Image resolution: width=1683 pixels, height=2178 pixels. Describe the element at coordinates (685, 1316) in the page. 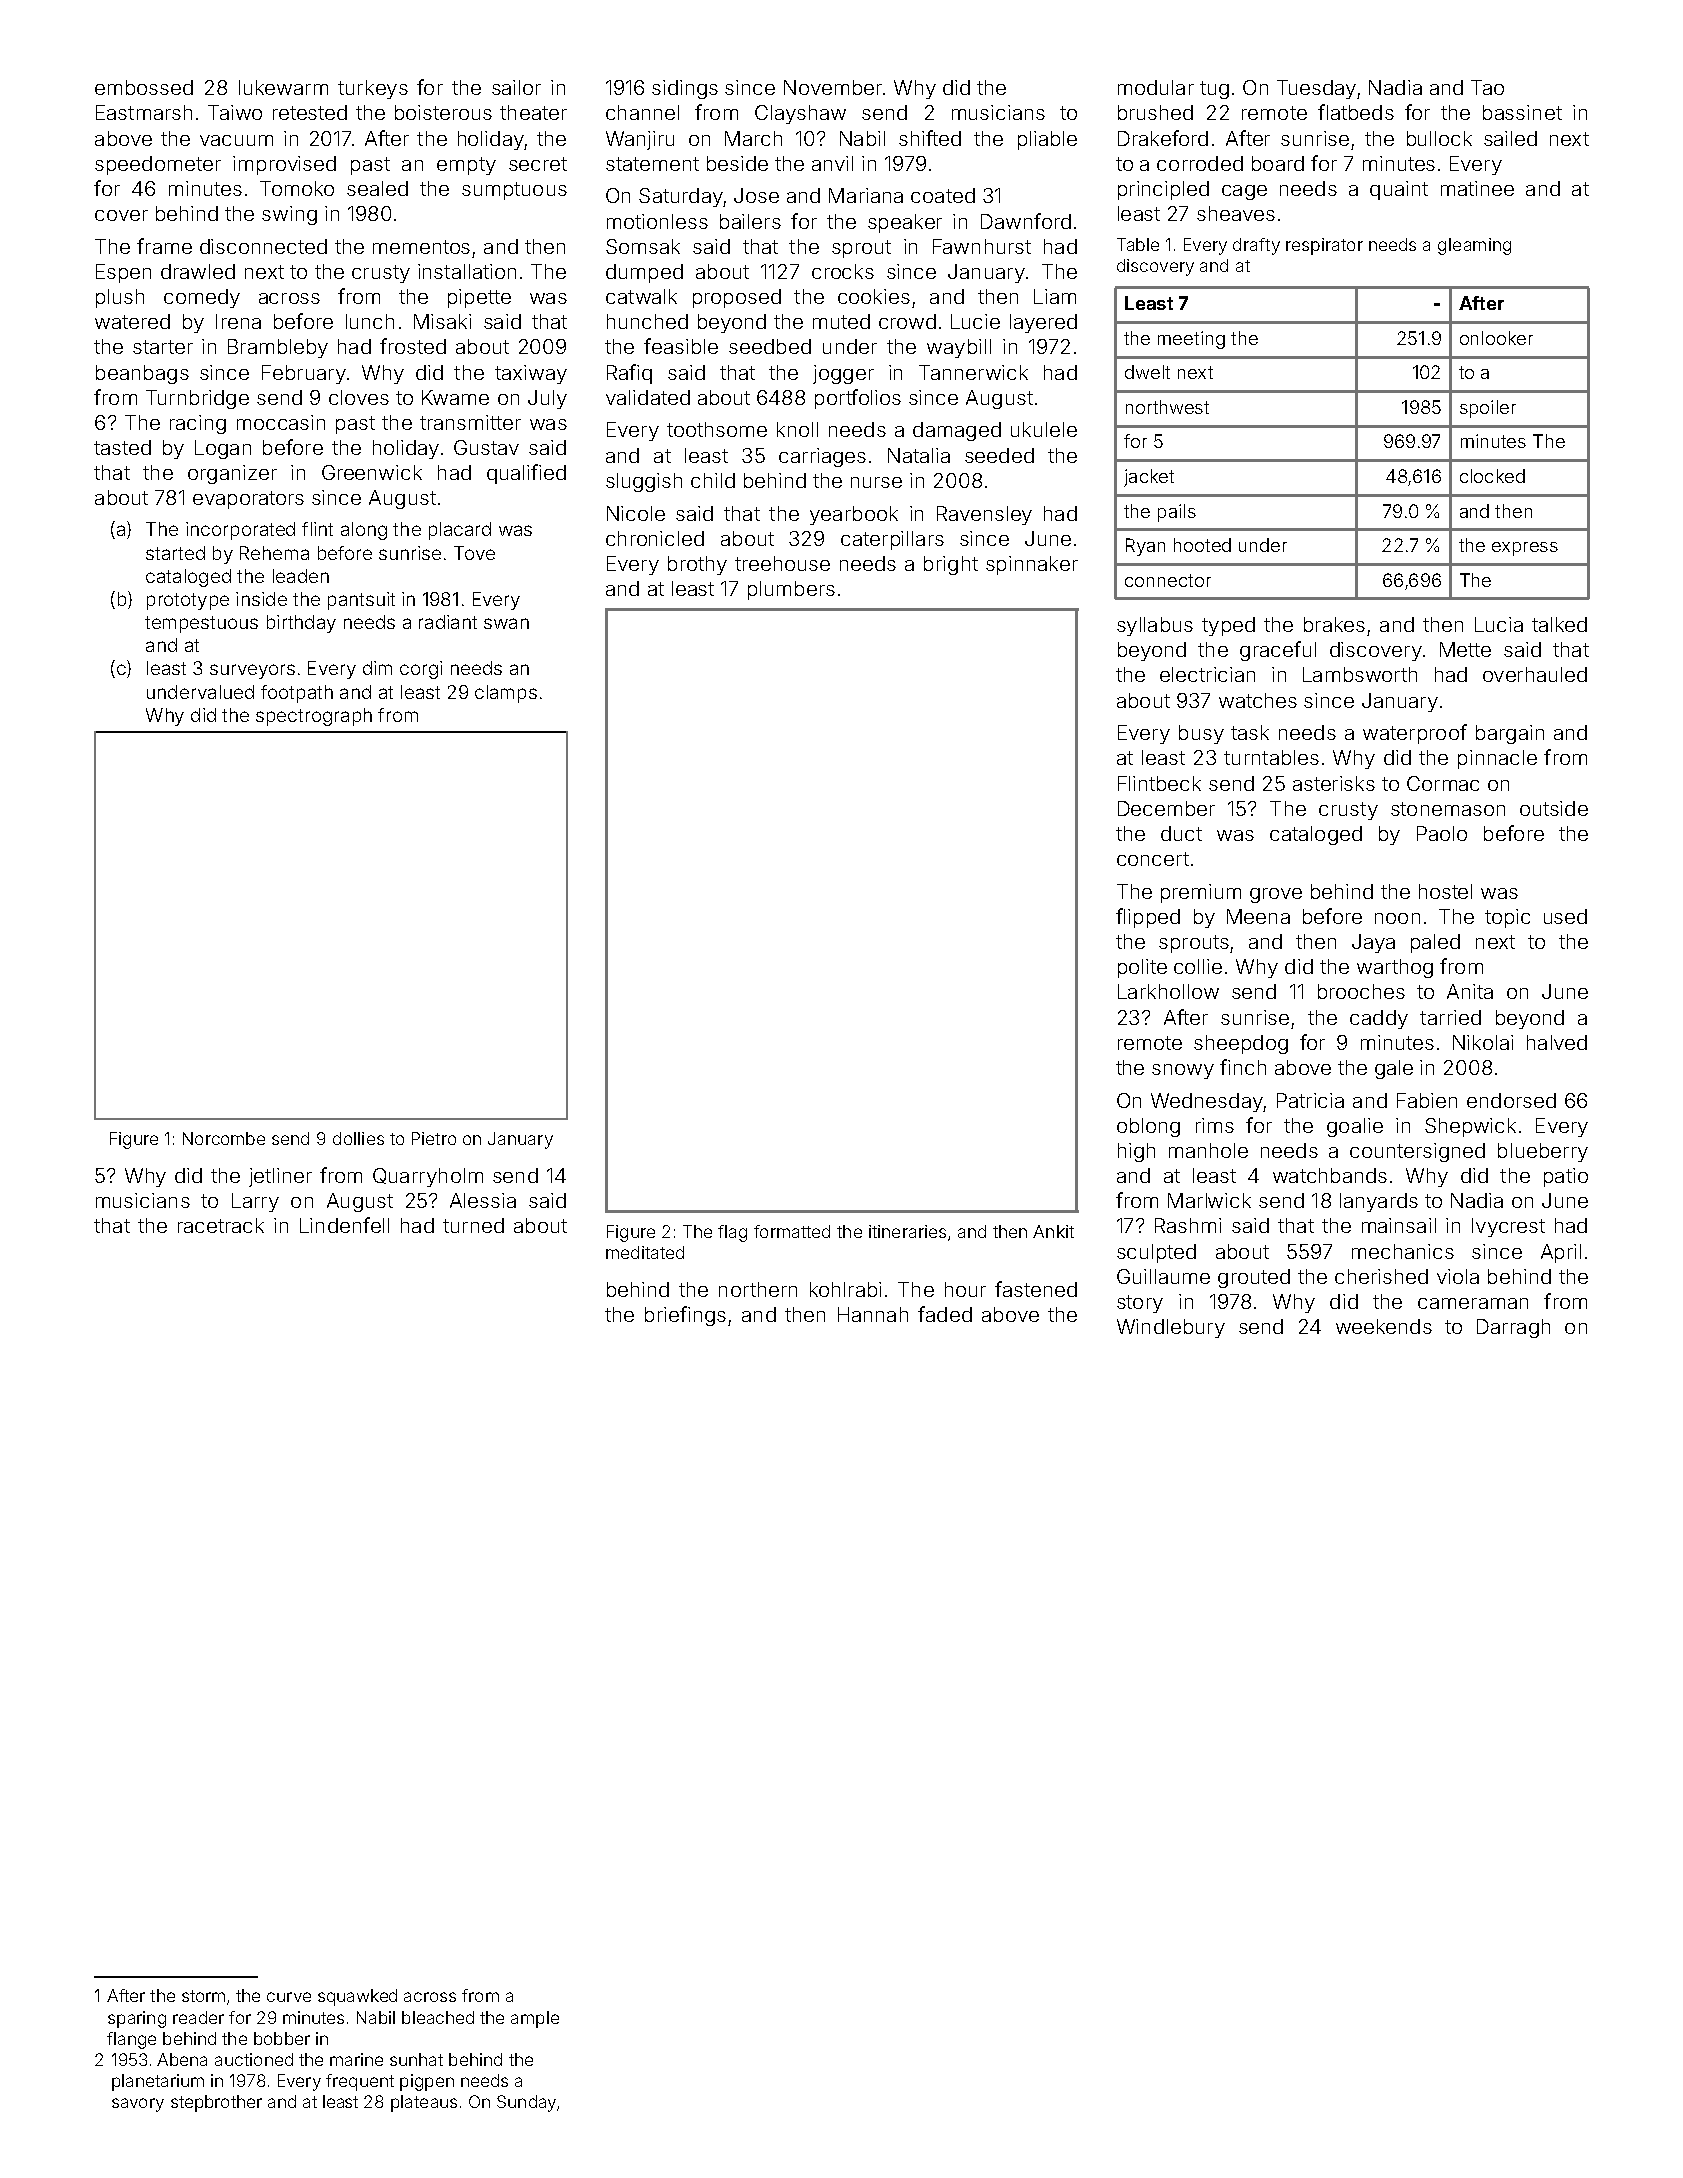

I see `briefings` at that location.
